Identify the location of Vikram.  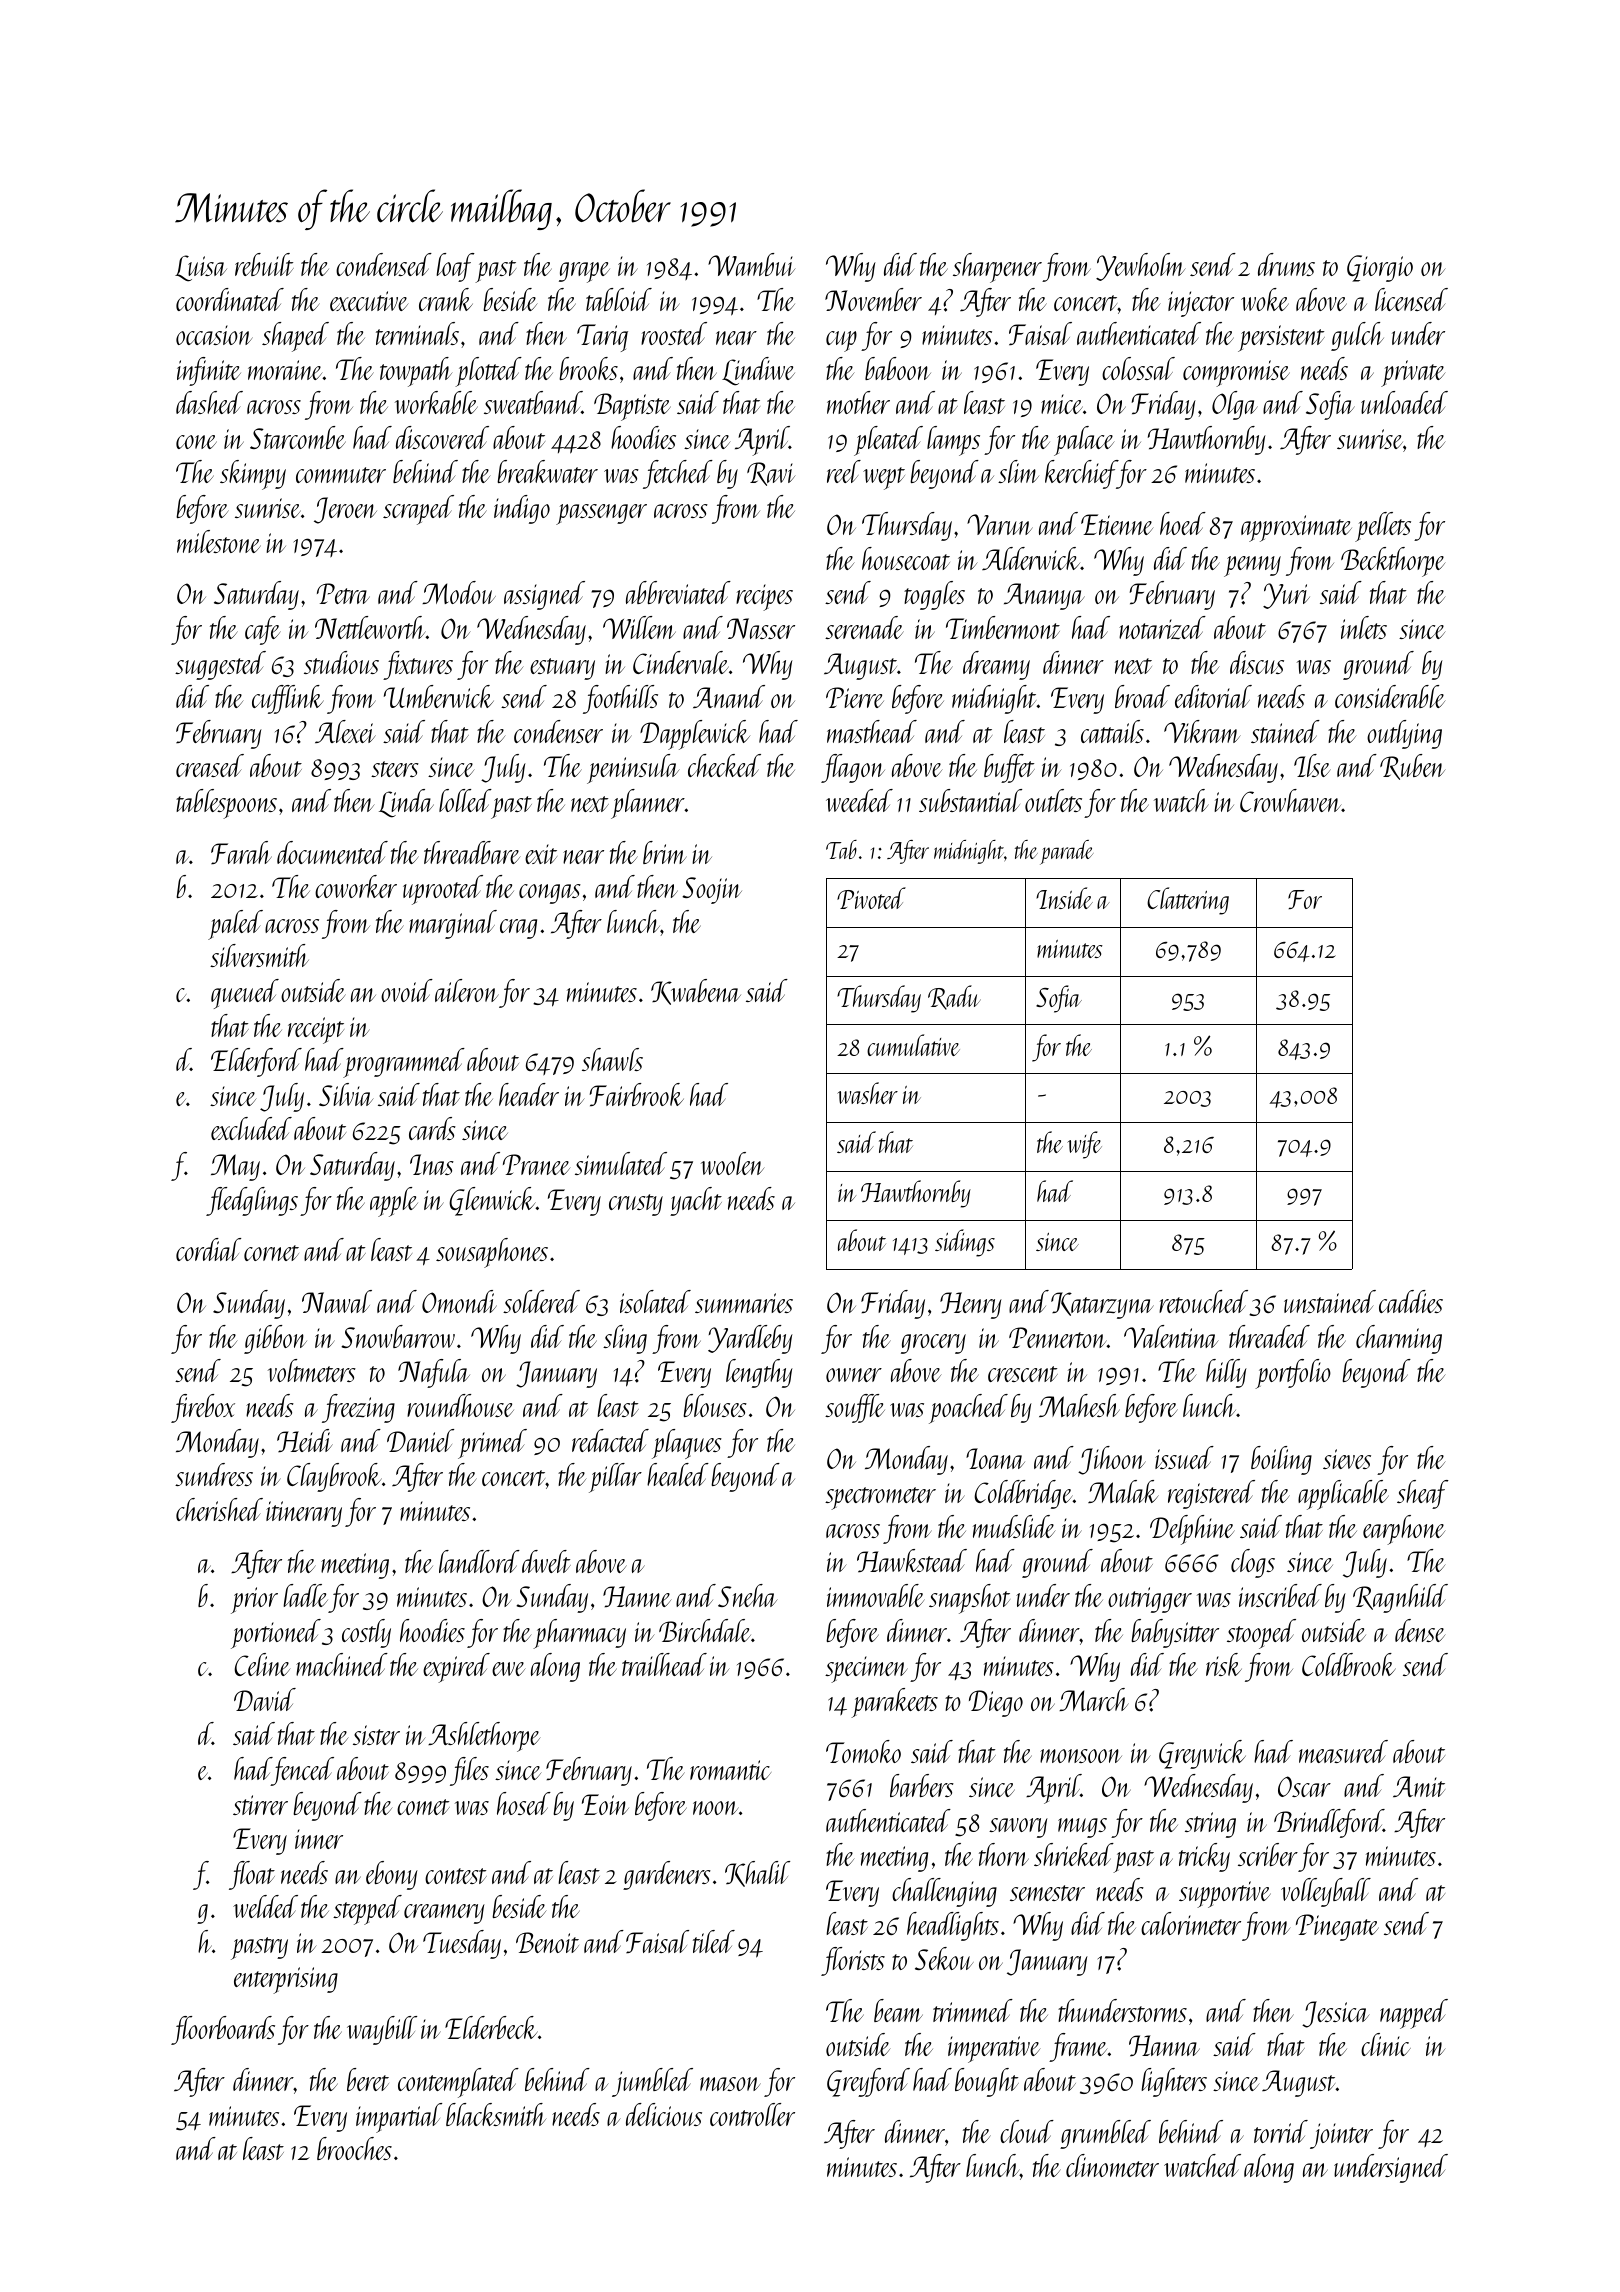
(1202, 731).
